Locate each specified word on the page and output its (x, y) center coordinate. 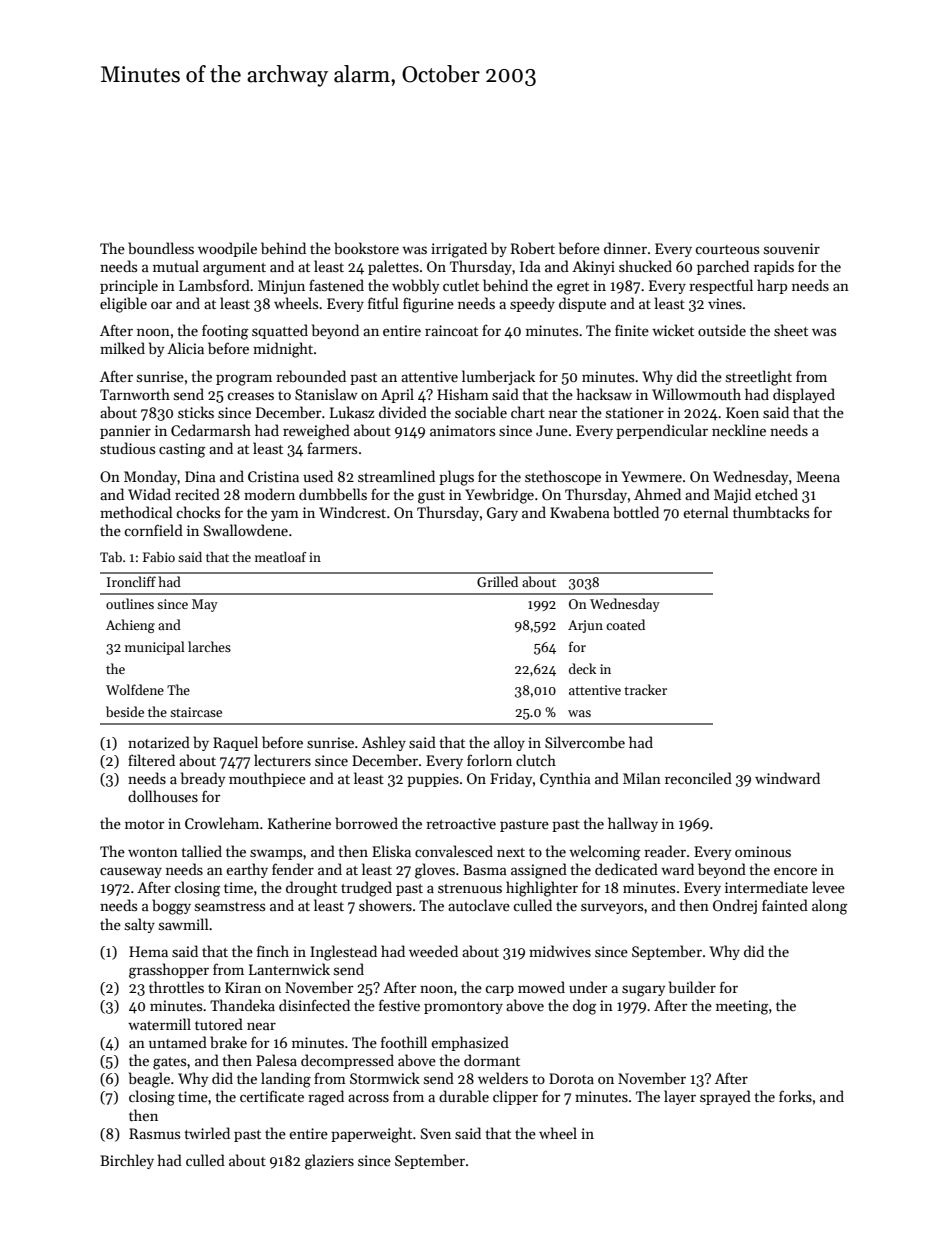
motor (145, 824)
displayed (804, 395)
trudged (366, 889)
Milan (642, 778)
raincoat (451, 330)
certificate (272, 1096)
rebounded (311, 376)
